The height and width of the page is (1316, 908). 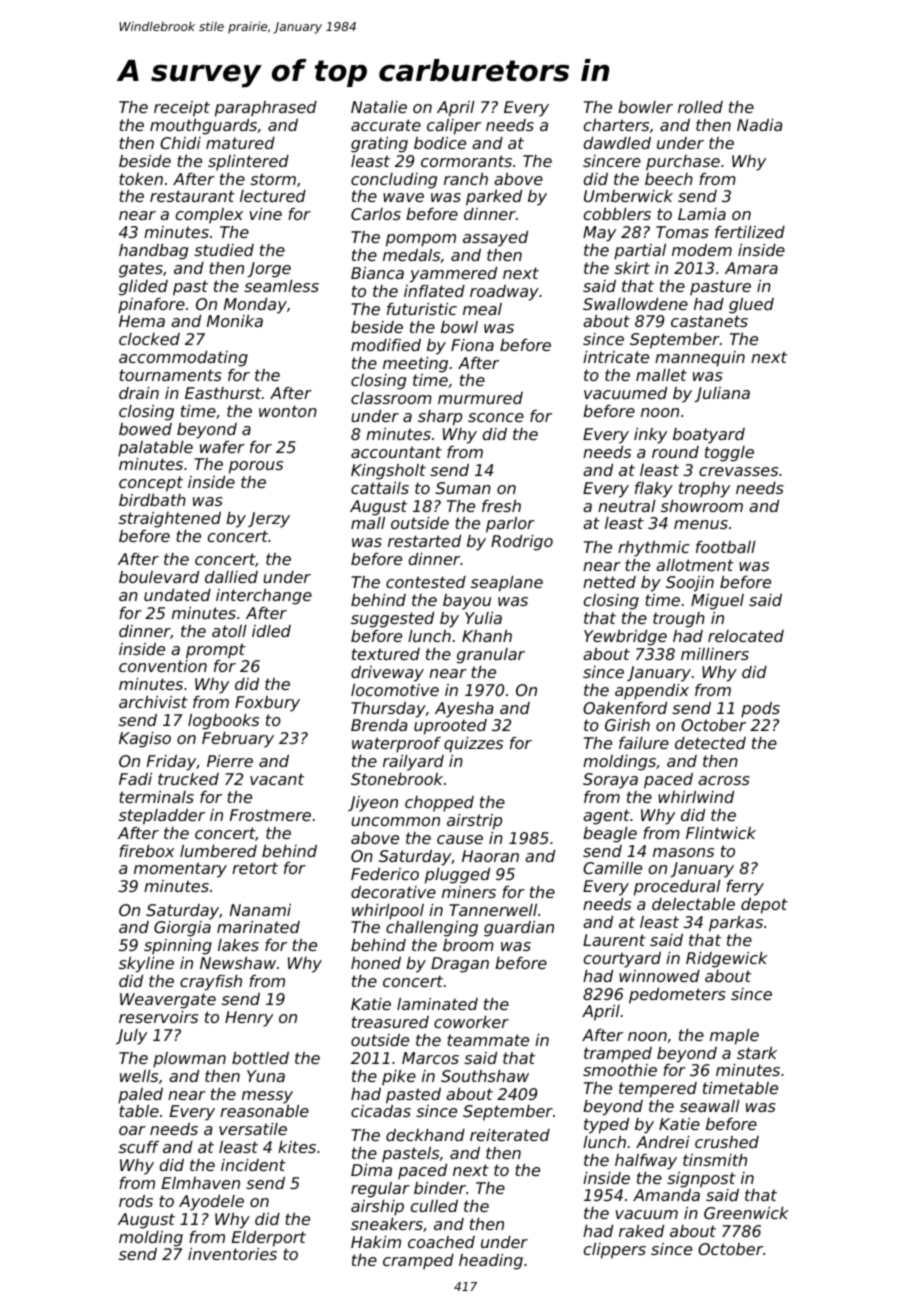 What do you see at coordinates (391, 398) in the page?
I see `classroom` at bounding box center [391, 398].
